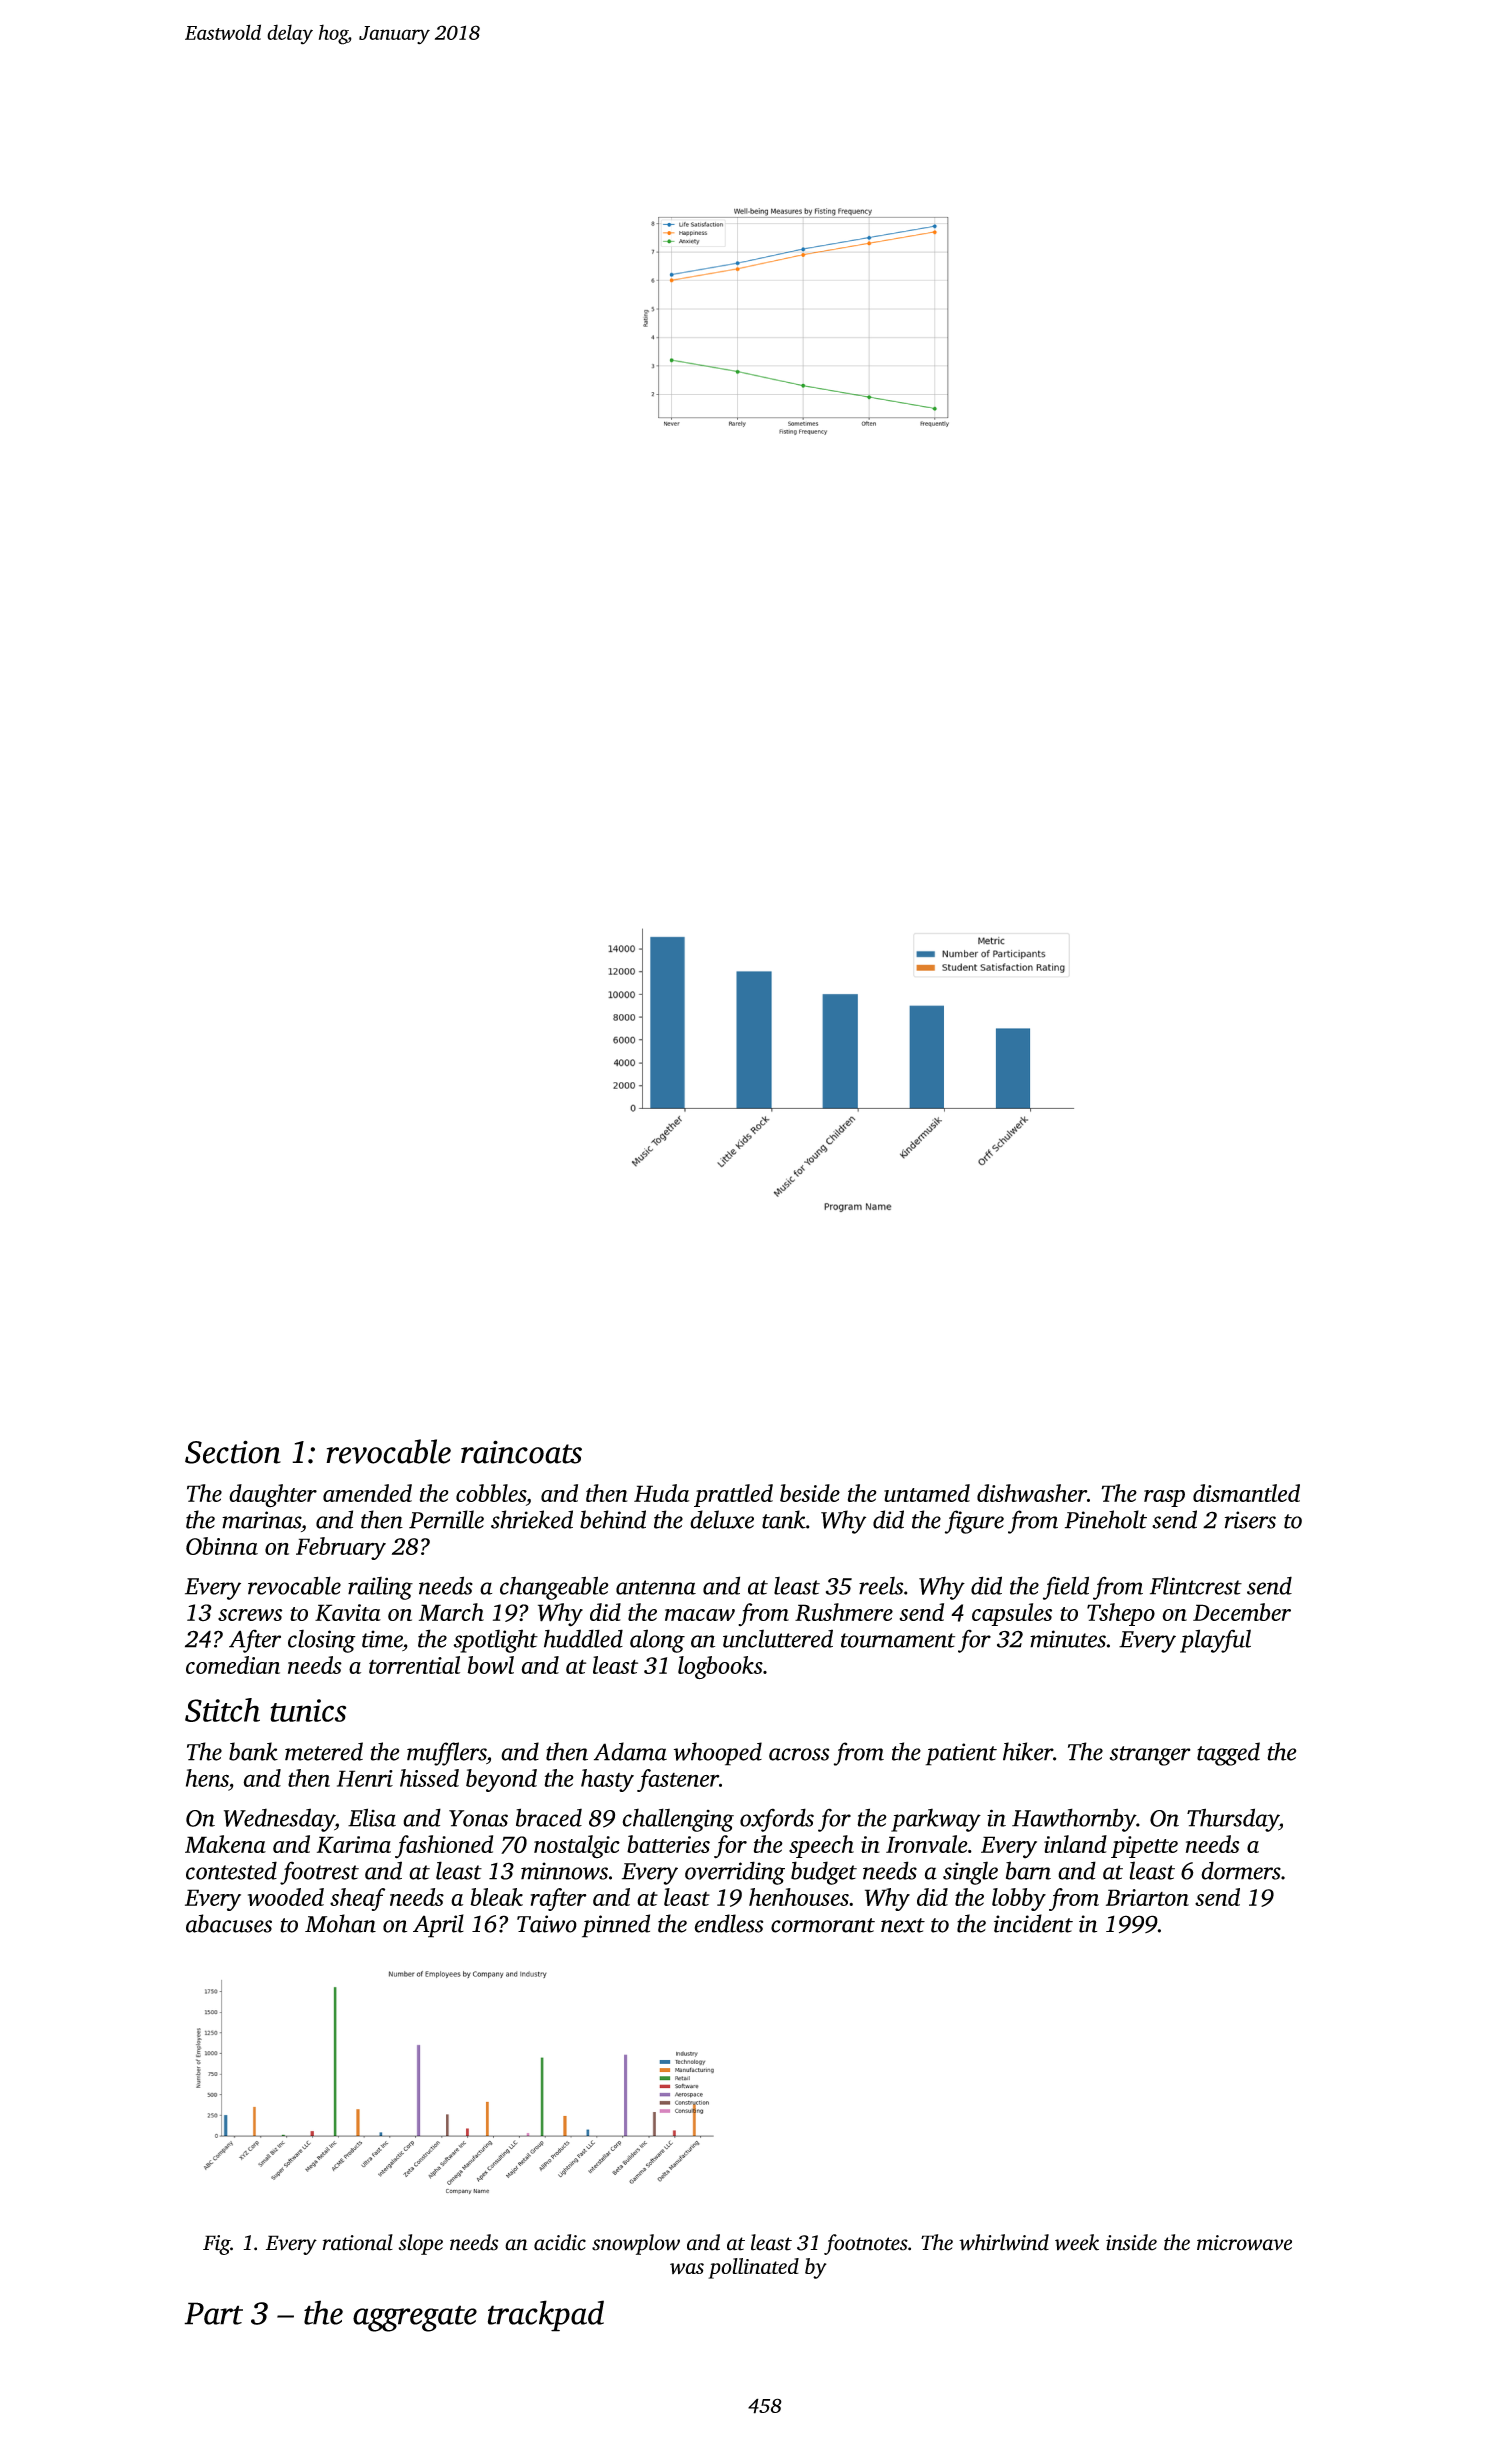 This screenshot has width=1496, height=2464. What do you see at coordinates (1244, 2243) in the screenshot?
I see `microwave` at bounding box center [1244, 2243].
